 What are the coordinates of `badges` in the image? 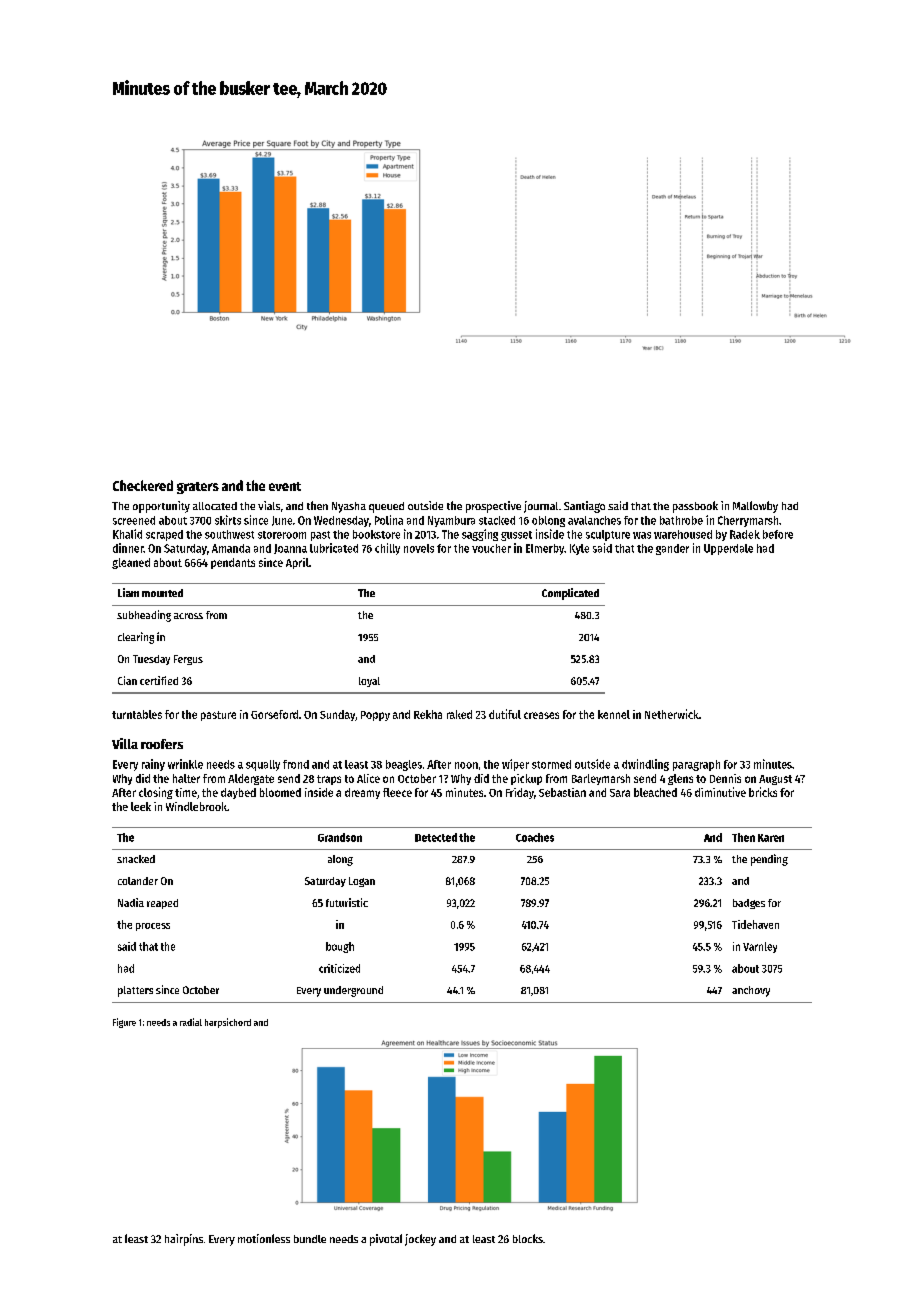 It's located at (749, 904).
